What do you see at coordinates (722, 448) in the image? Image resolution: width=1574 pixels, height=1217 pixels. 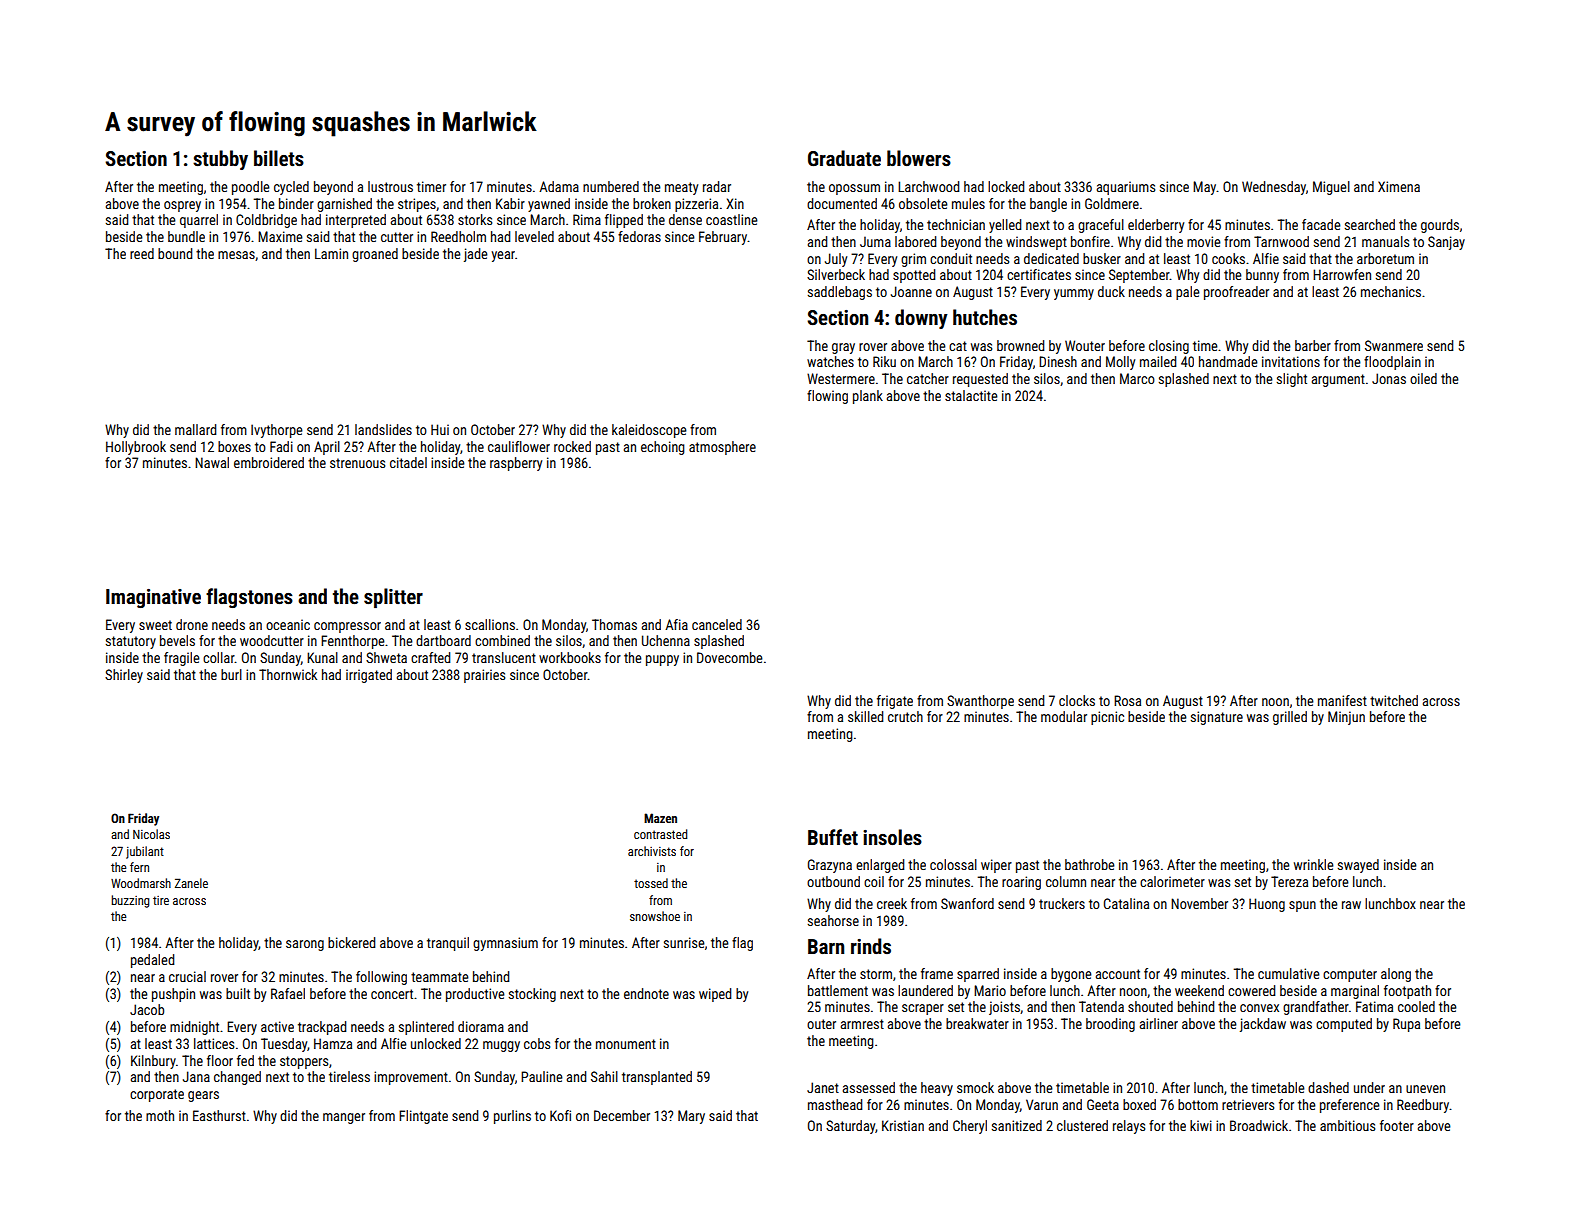 I see `atmosphere` at bounding box center [722, 448].
